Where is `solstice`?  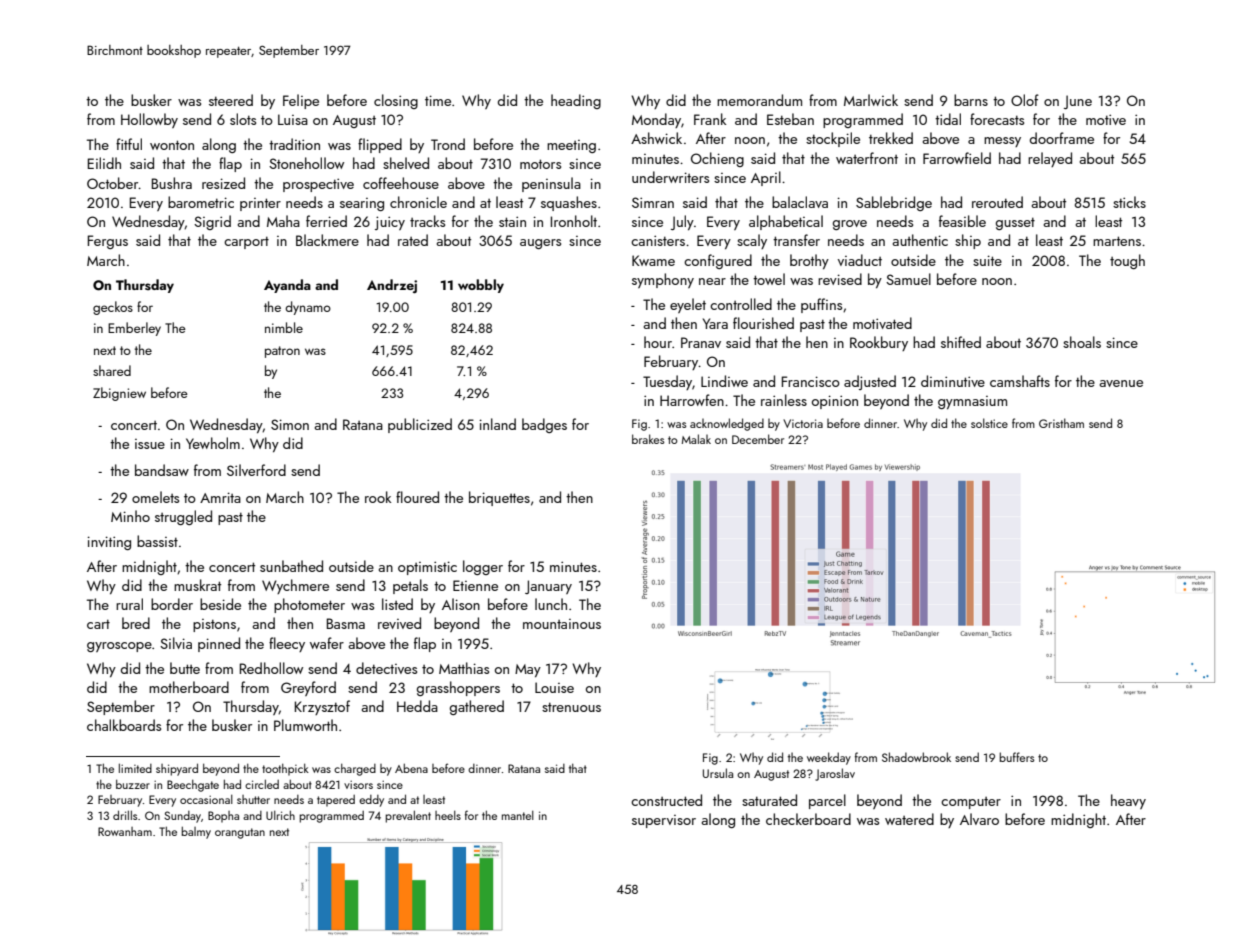
solstice is located at coordinates (989, 423).
